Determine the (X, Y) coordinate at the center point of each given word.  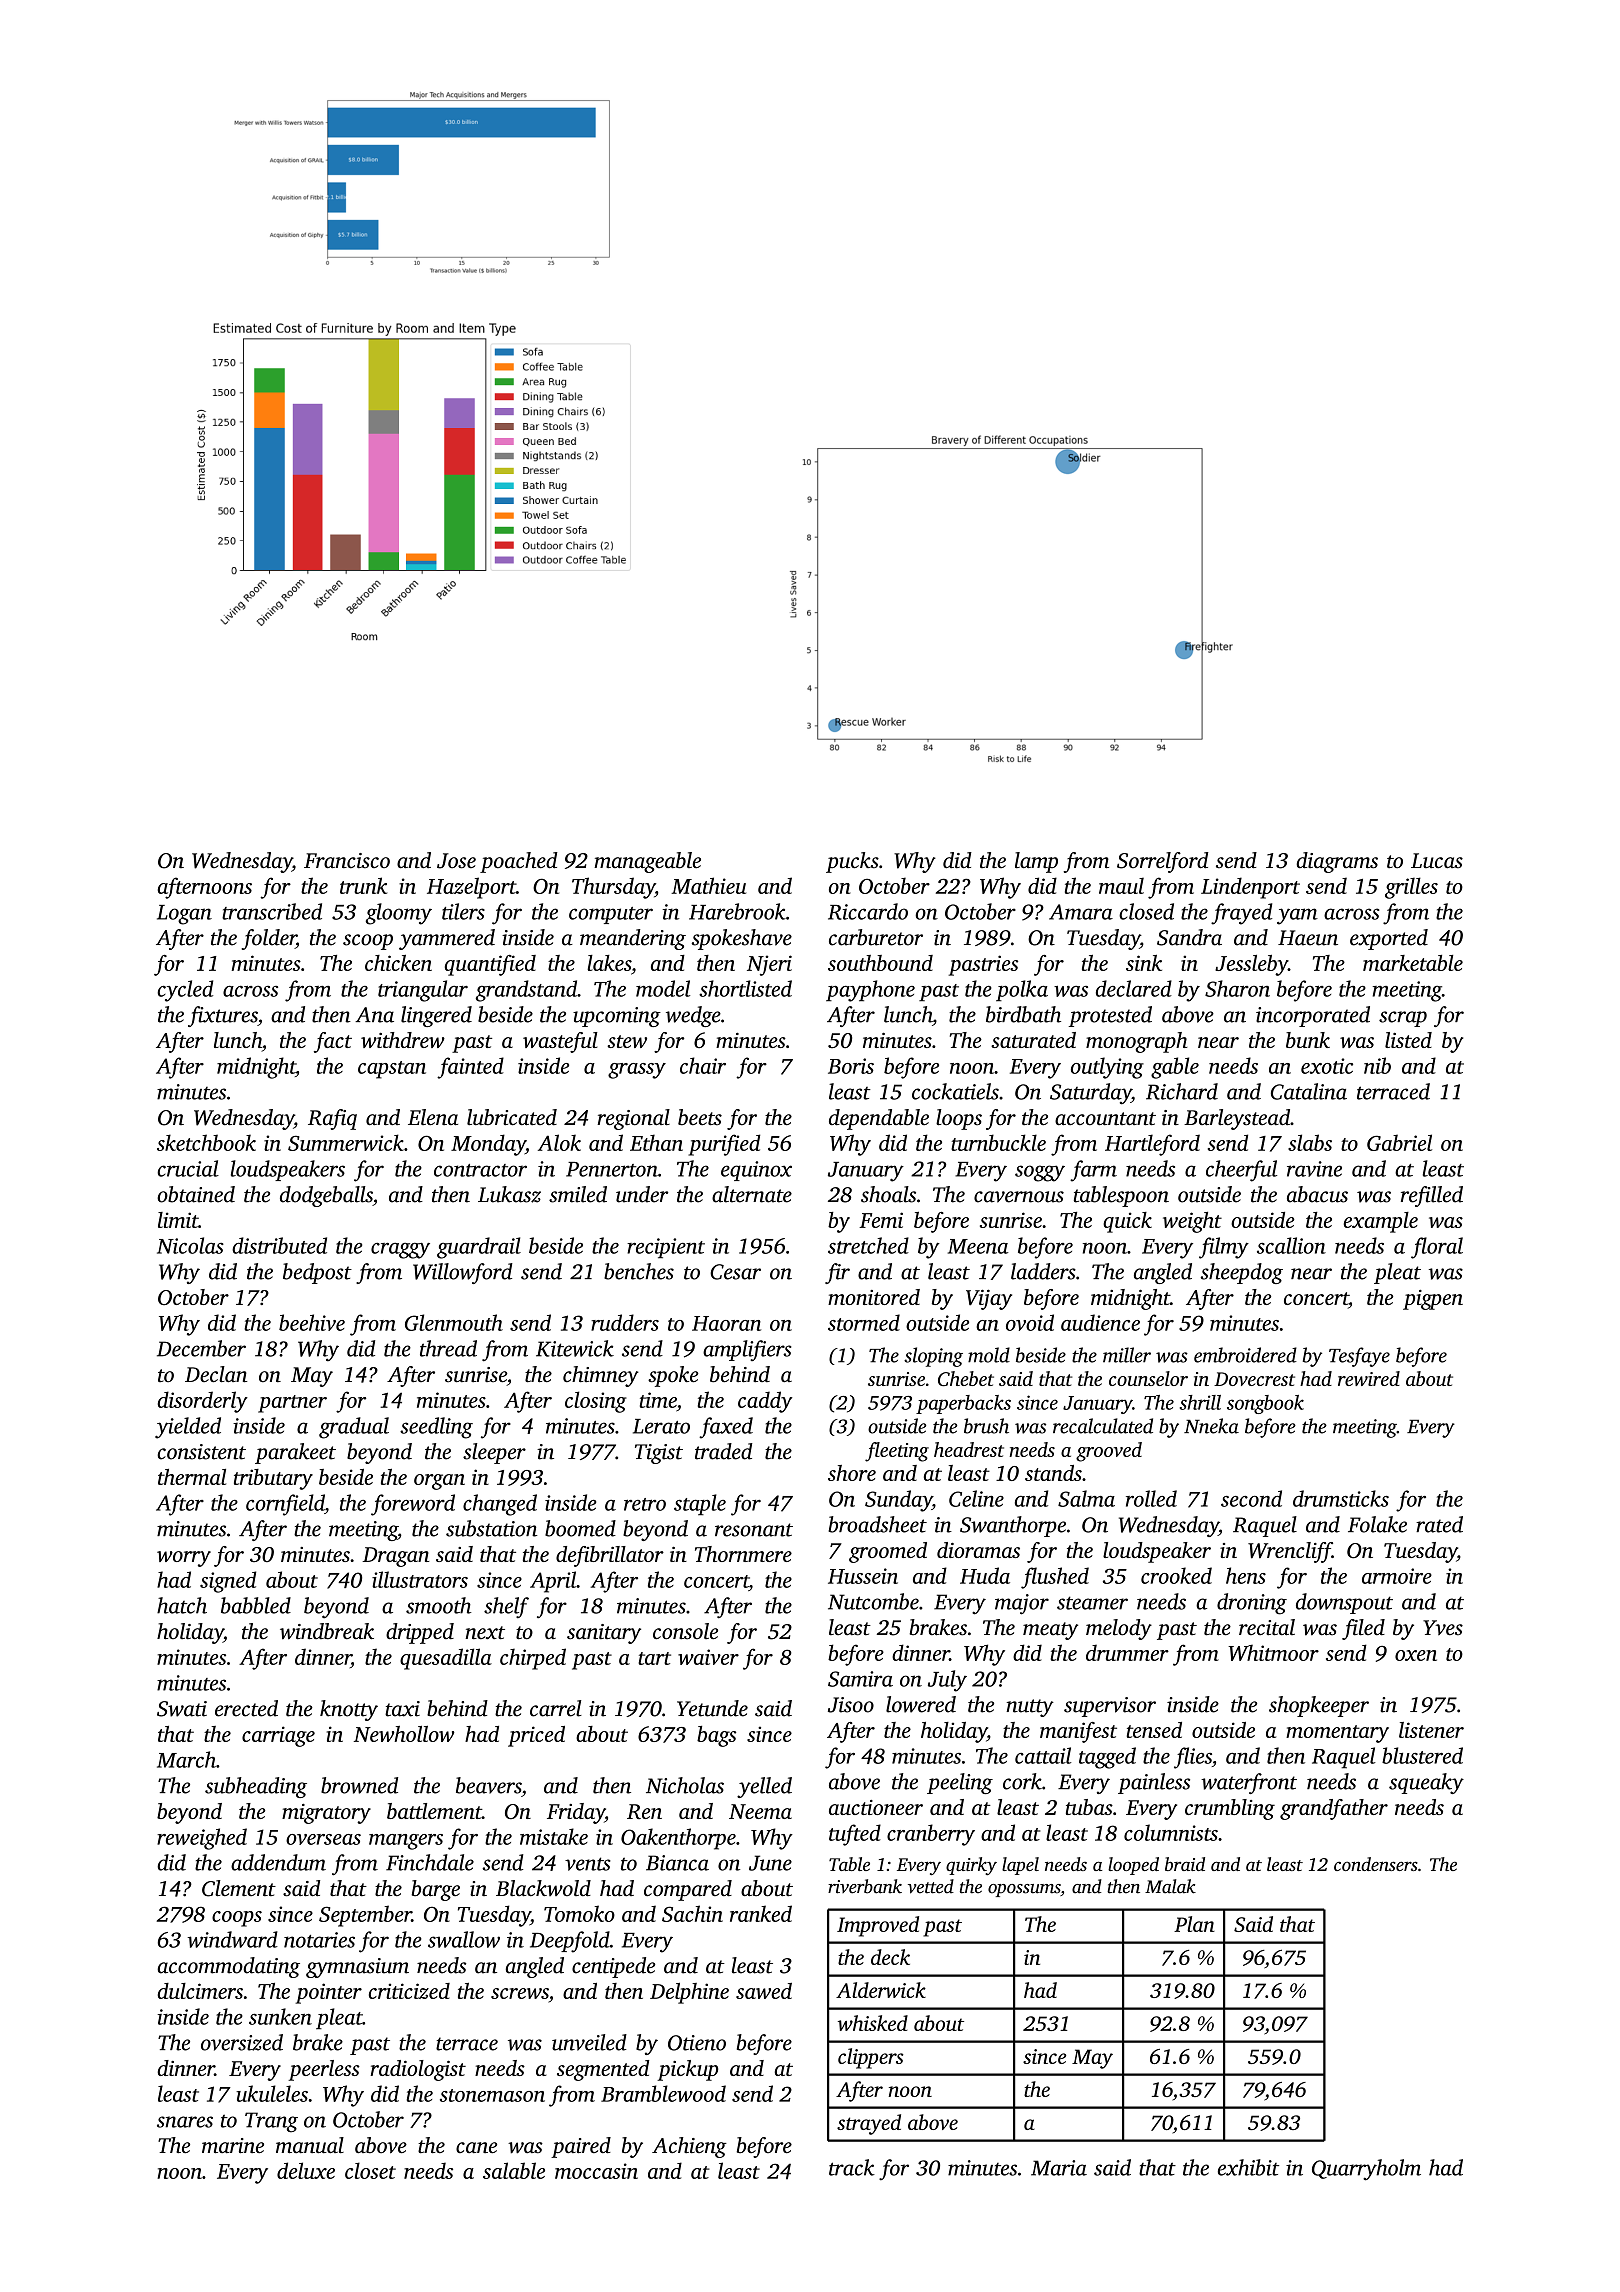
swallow (464, 1939)
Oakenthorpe (678, 1839)
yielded (188, 1428)
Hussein (863, 1576)
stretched (868, 1245)
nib (1377, 1065)
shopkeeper (1319, 1706)
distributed (279, 1245)
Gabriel (1399, 1142)
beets (700, 1117)
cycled (185, 991)
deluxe (306, 2170)
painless (1154, 1783)
